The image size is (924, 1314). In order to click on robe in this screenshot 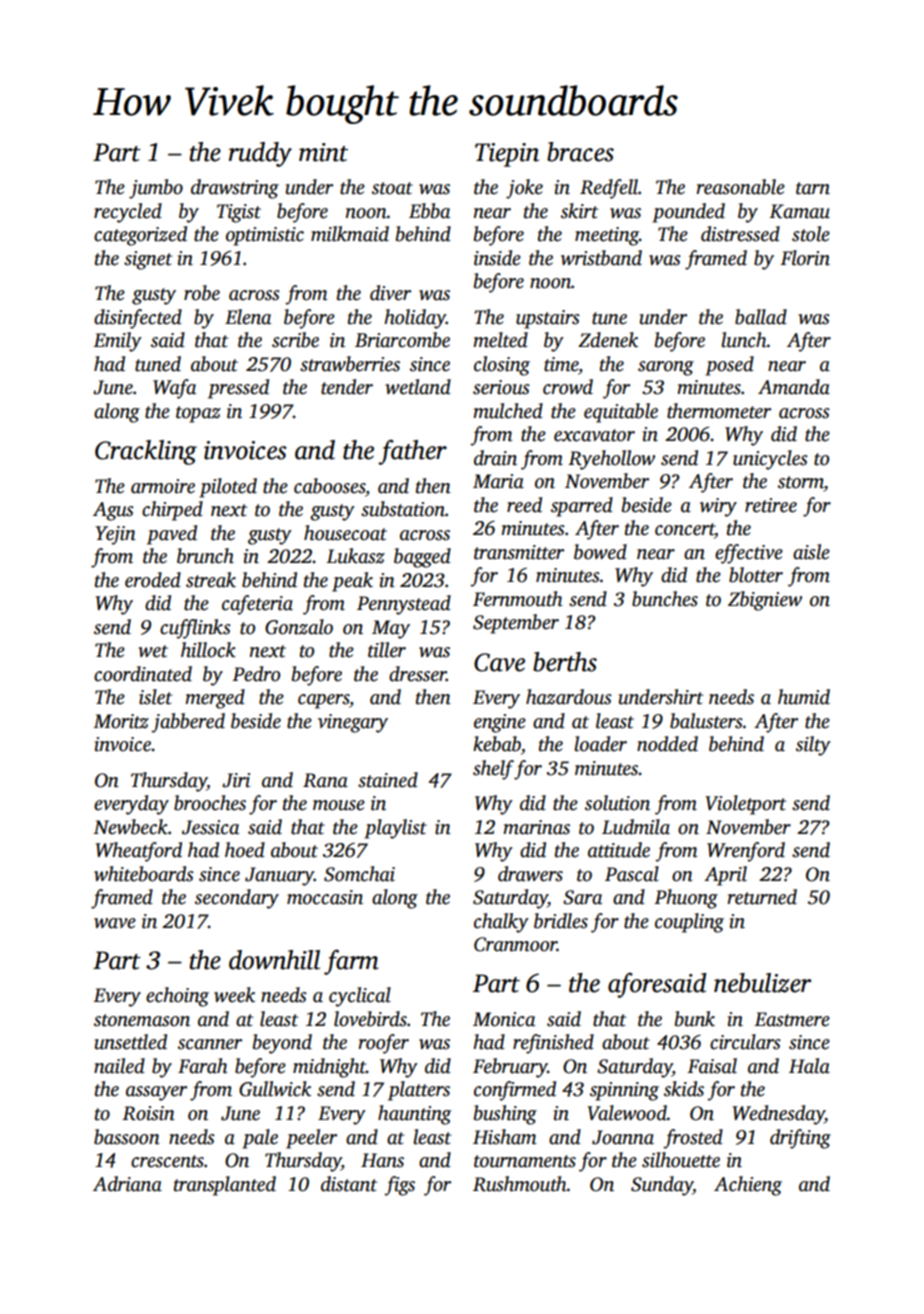, I will do `click(202, 293)`.
